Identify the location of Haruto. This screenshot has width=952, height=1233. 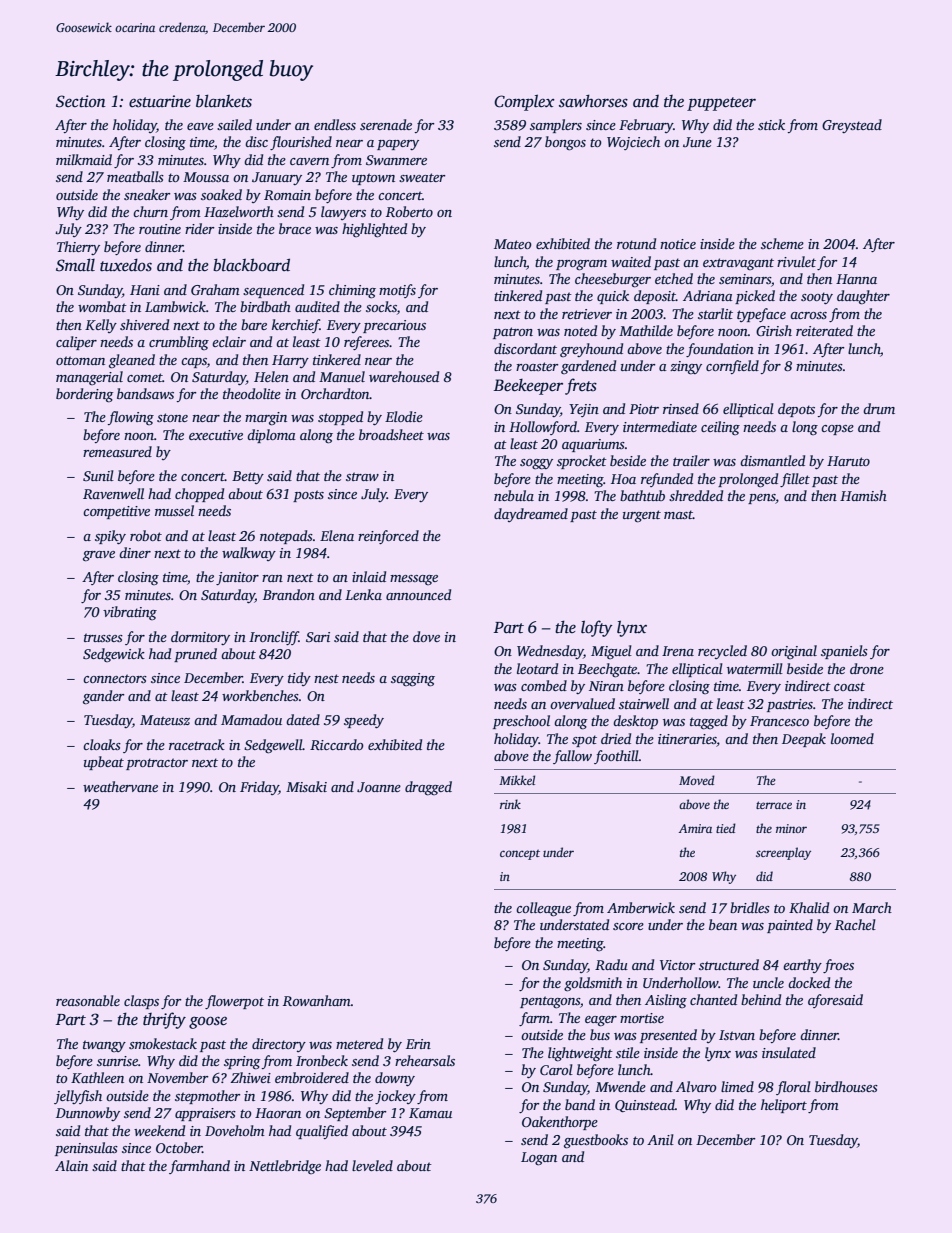
(848, 461).
